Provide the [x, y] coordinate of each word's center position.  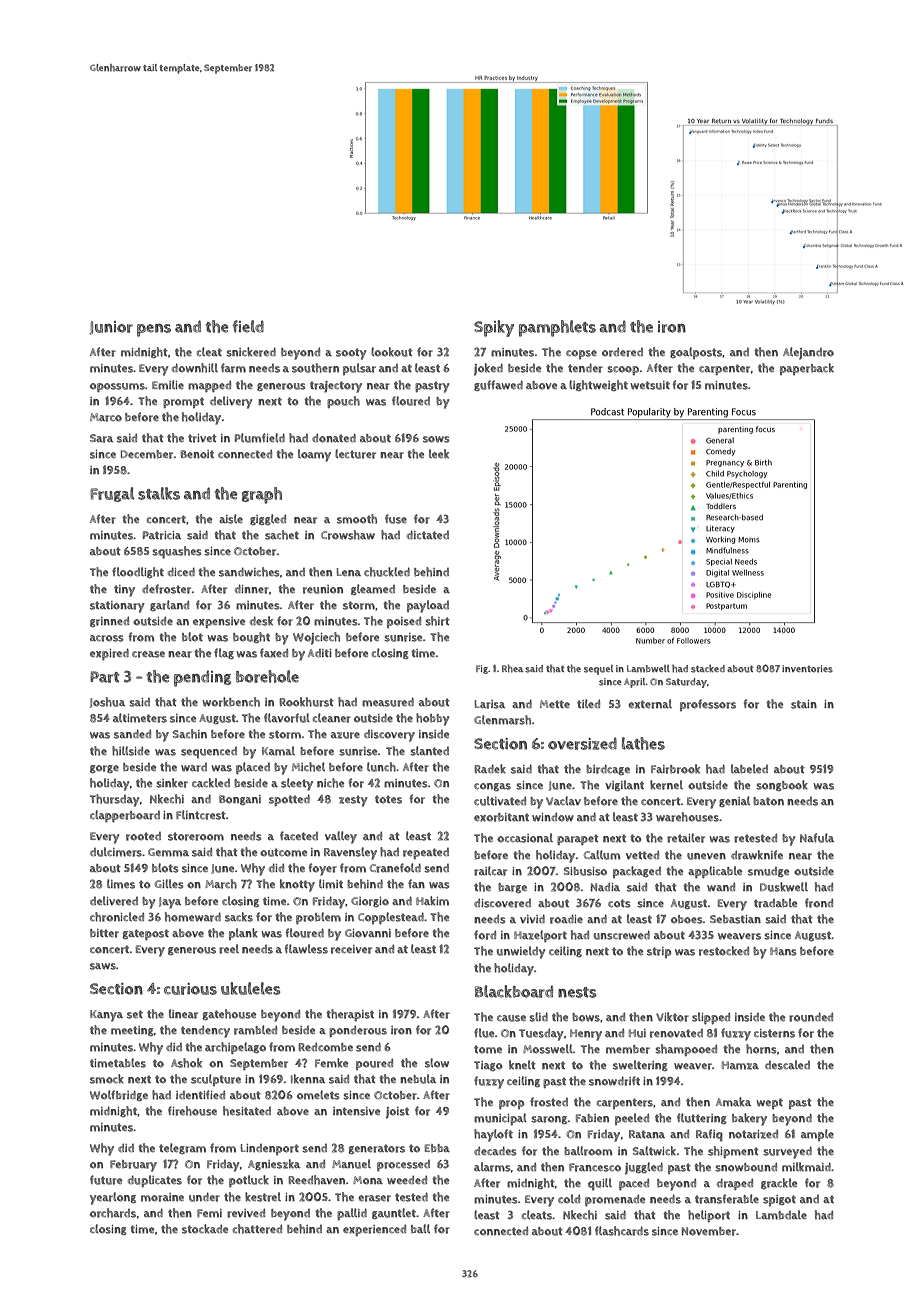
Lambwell [648, 669]
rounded [811, 1017]
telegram [182, 1148]
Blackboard [514, 991]
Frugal [112, 494]
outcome [283, 852]
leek [439, 454]
